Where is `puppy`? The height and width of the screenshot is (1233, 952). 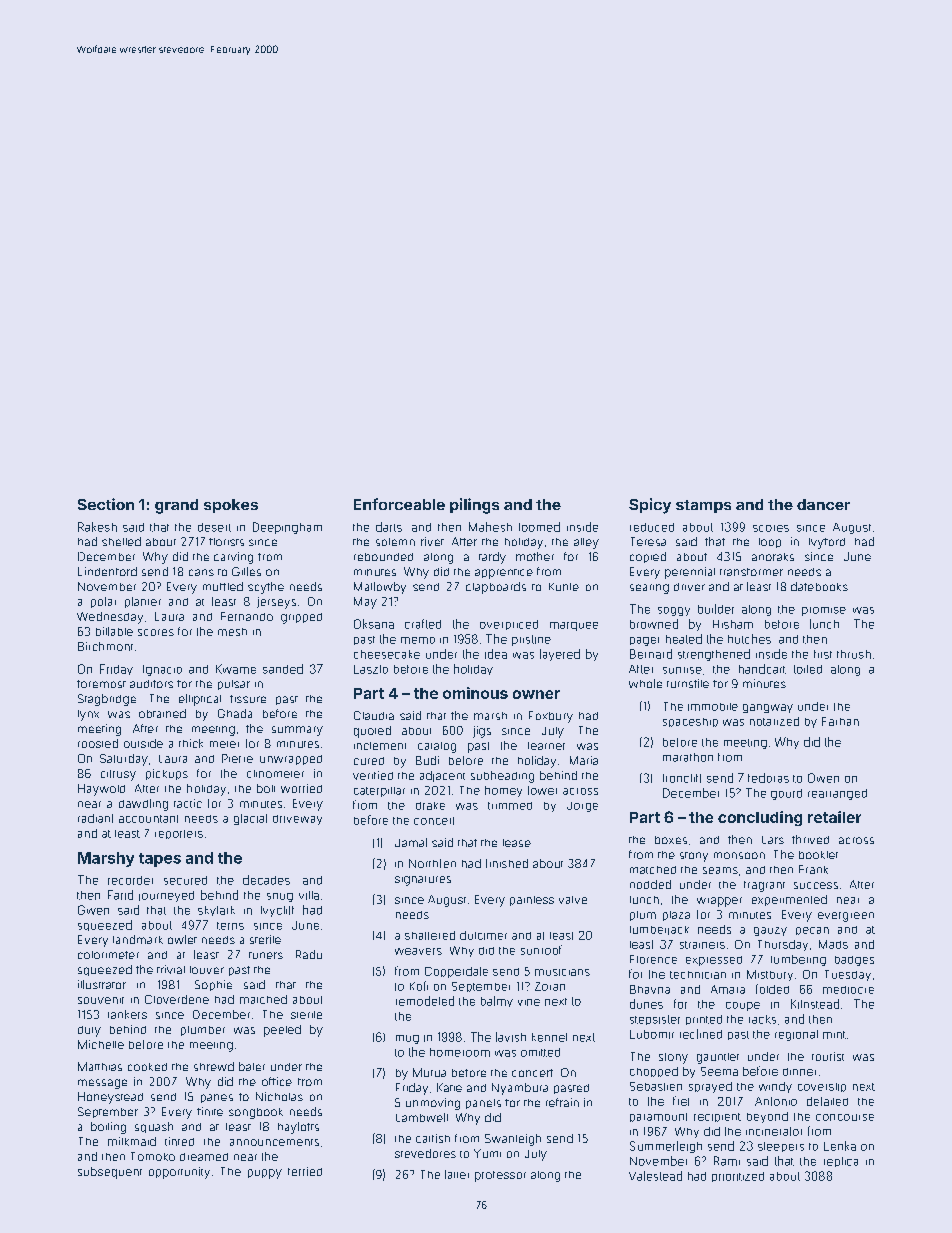
puppy is located at coordinates (265, 1174).
